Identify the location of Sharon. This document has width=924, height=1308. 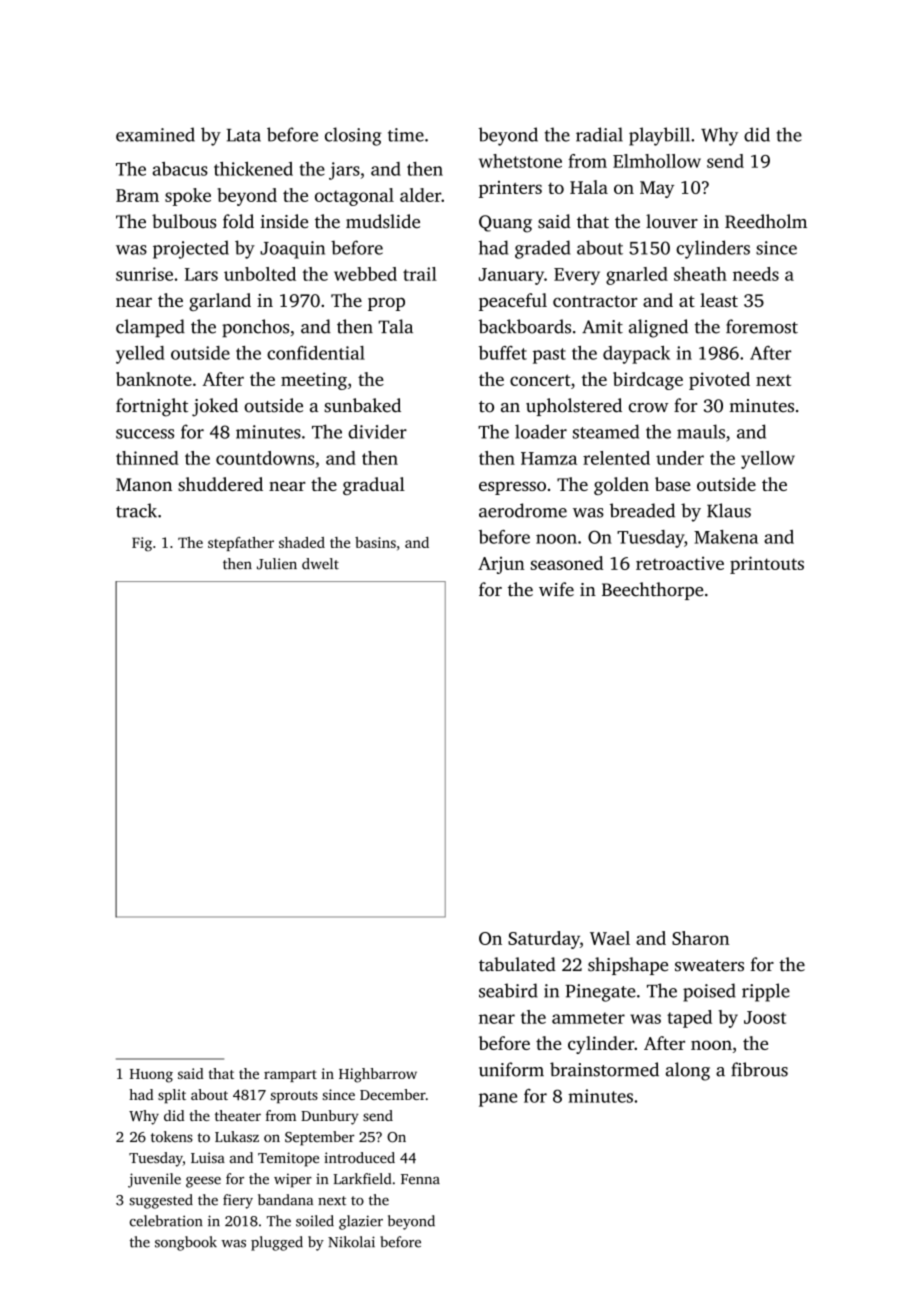
(700, 938).
